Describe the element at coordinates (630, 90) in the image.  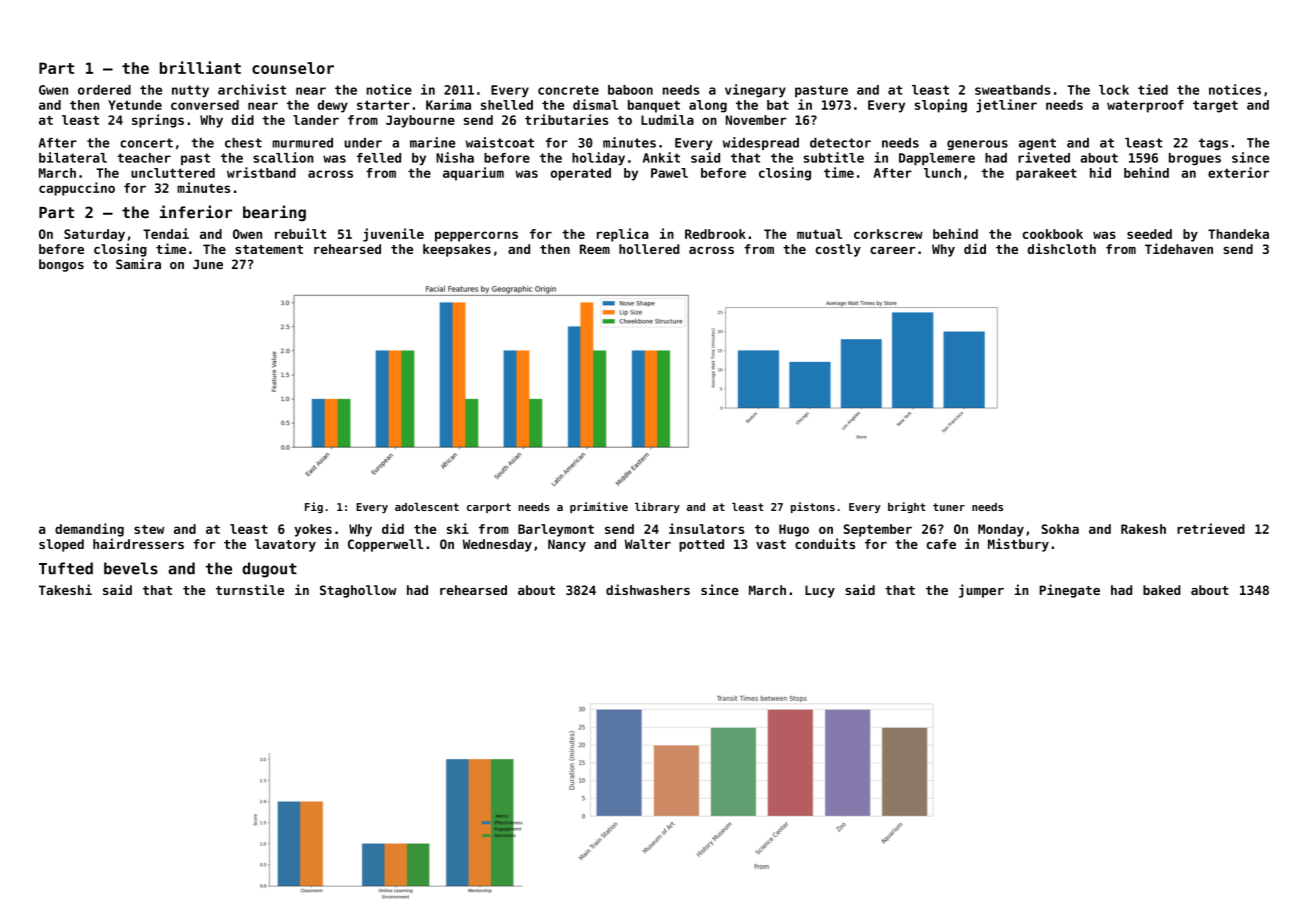
I see `baboon` at that location.
